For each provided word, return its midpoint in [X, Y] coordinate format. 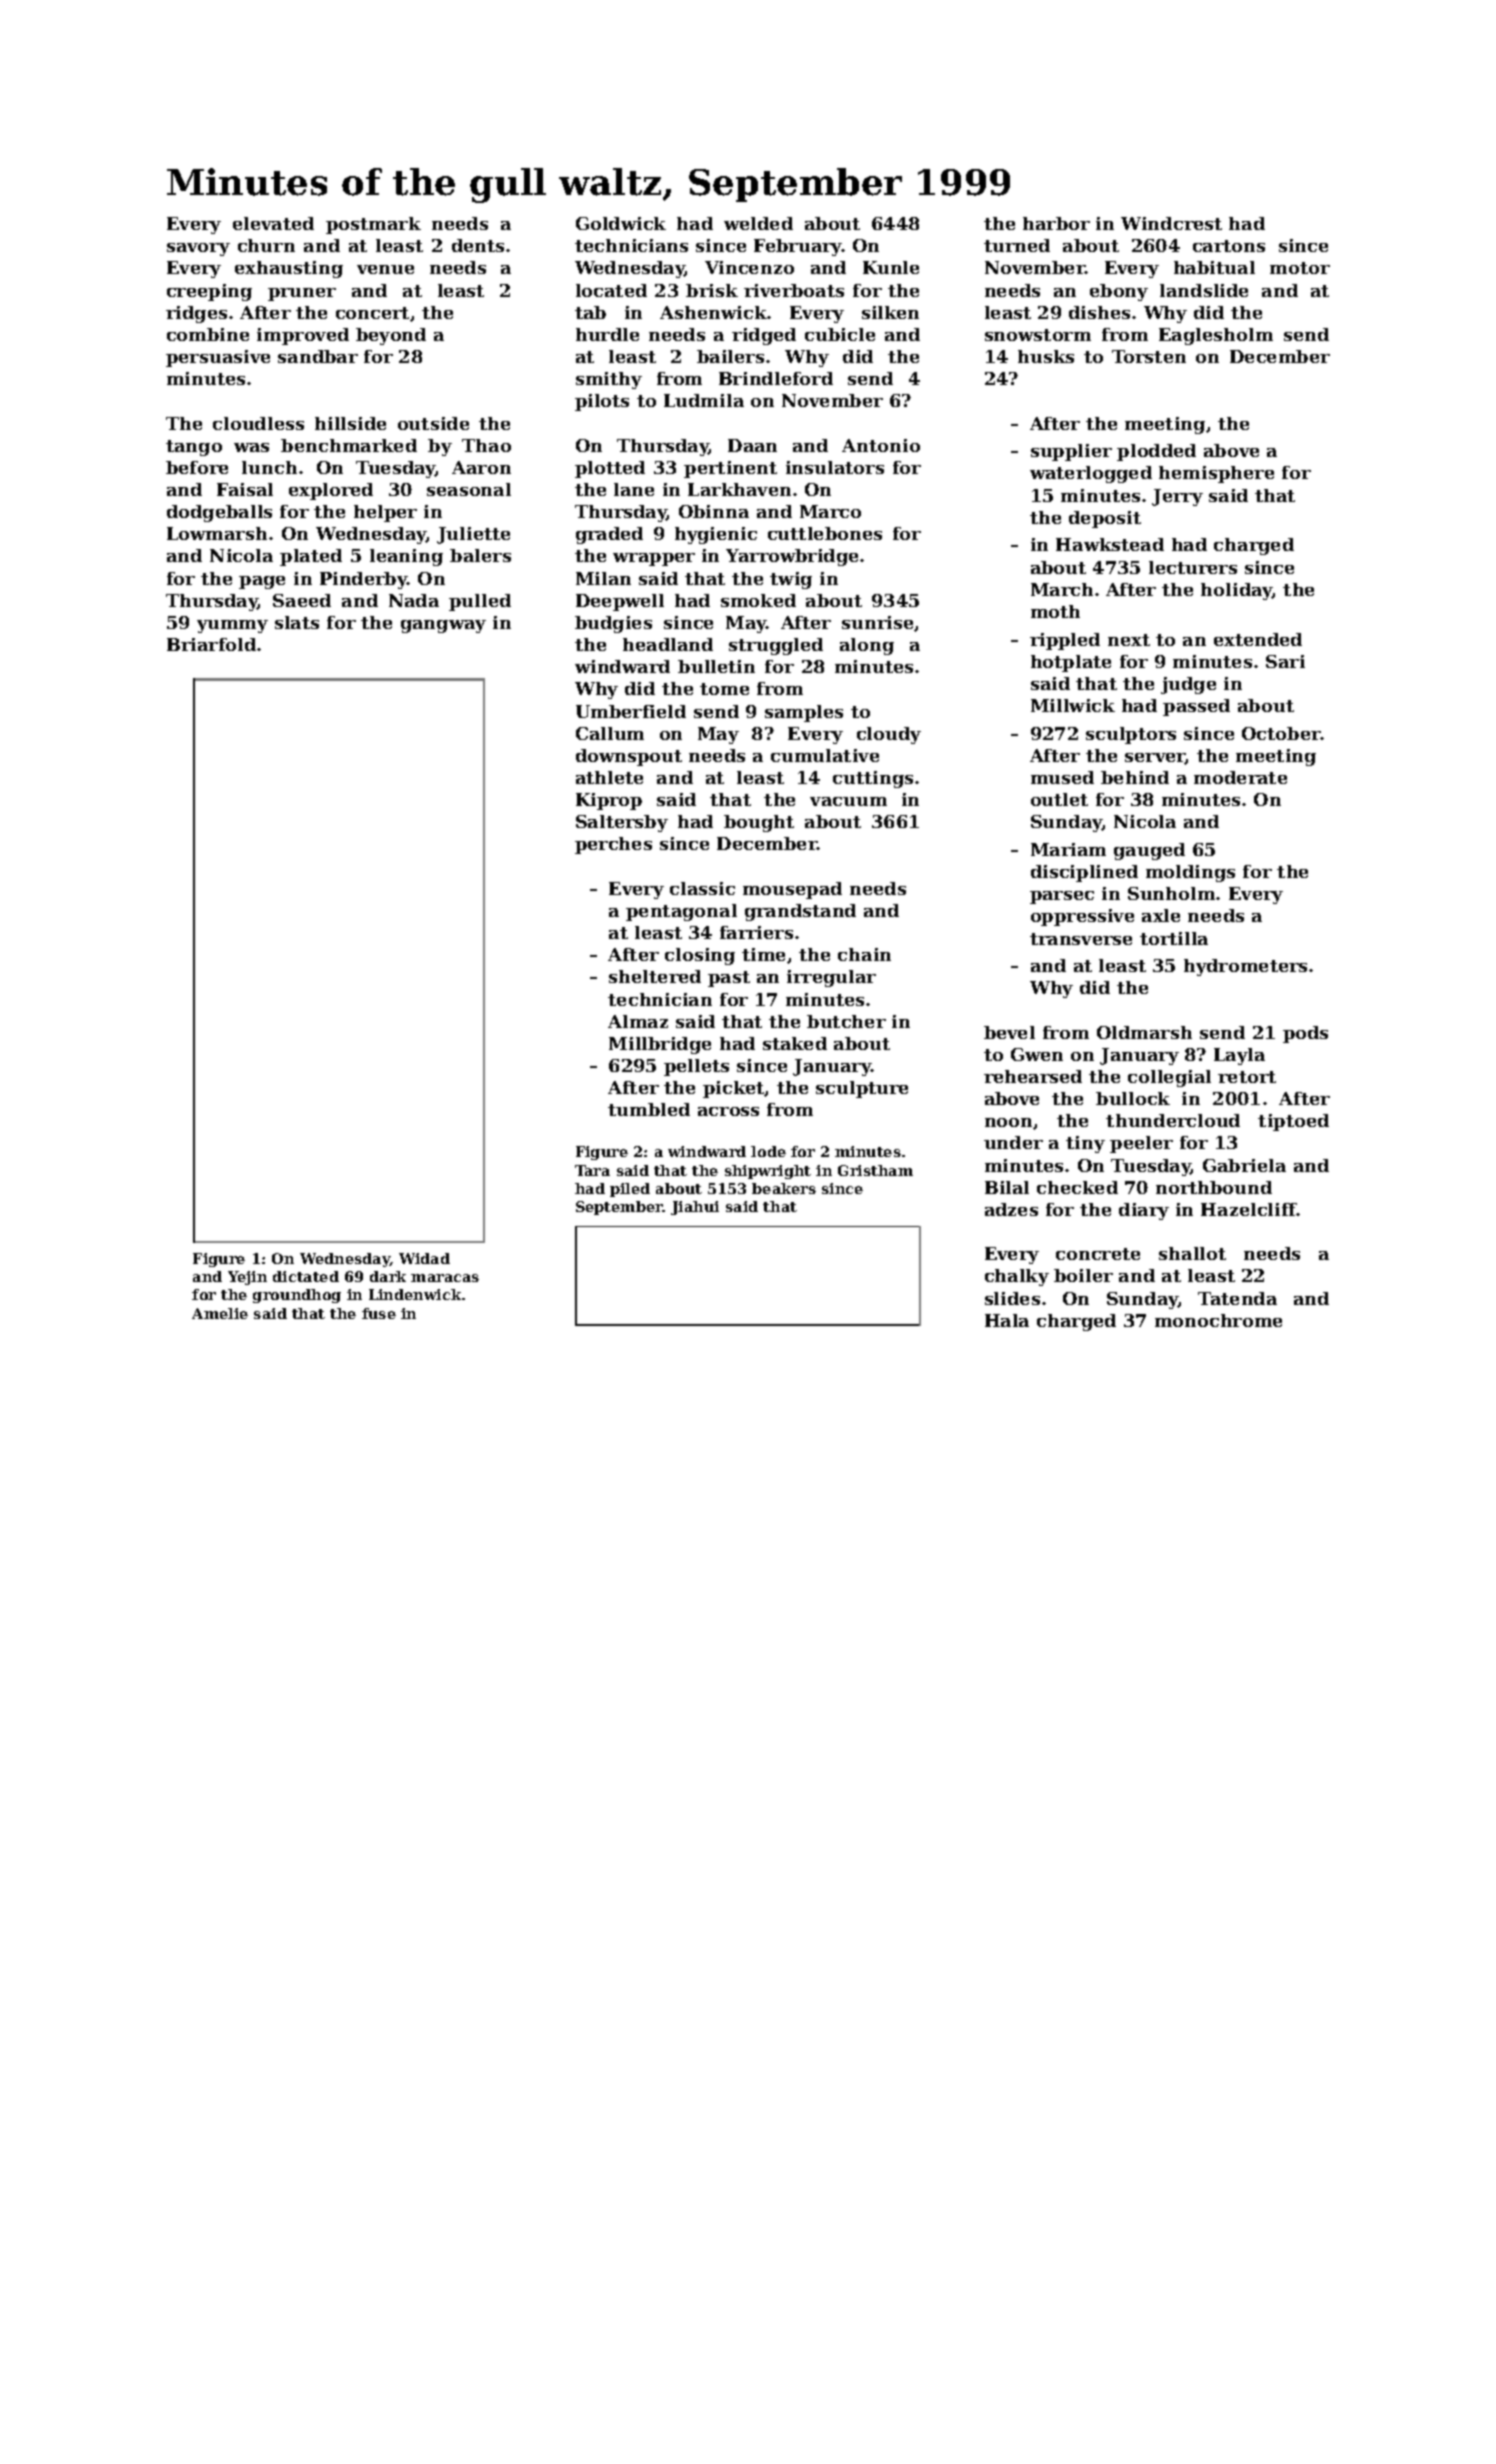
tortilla [1174, 938]
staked [795, 1043]
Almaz [638, 1021]
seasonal [469, 489]
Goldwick [621, 223]
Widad [424, 1258]
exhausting [289, 269]
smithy [609, 380]
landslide [1204, 290]
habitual [1214, 267]
